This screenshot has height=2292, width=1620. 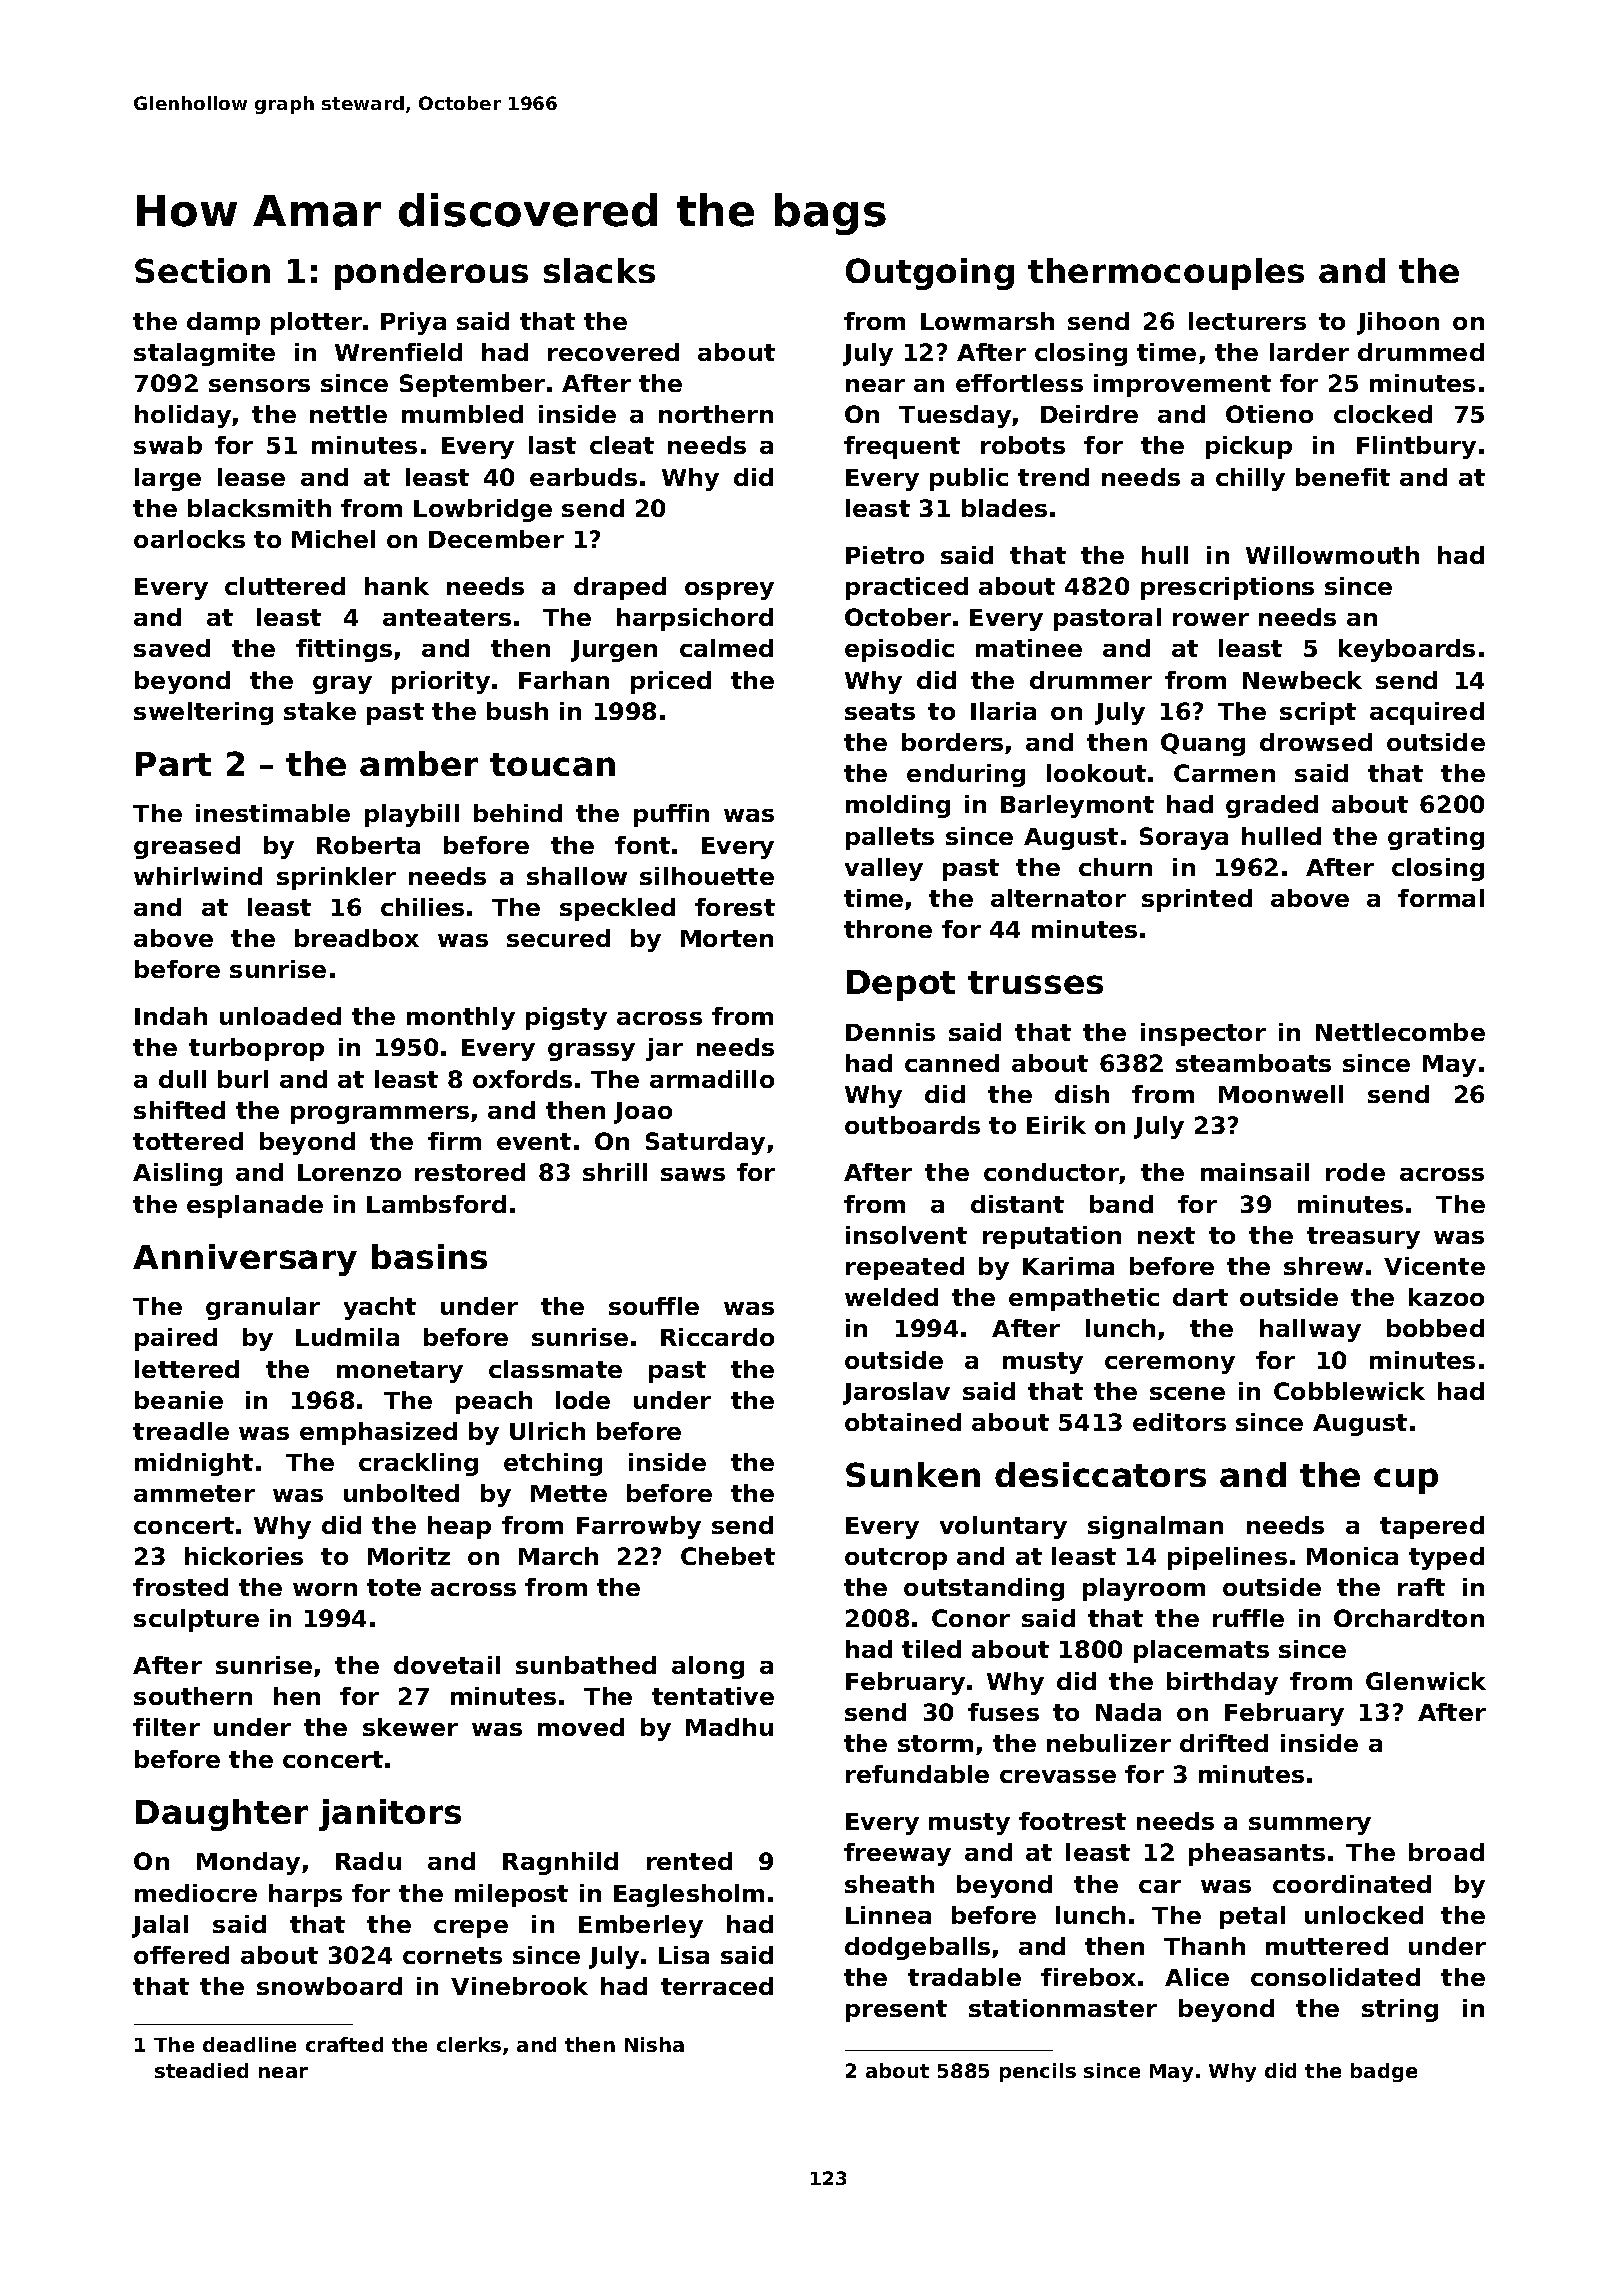 What do you see at coordinates (952, 1063) in the screenshot?
I see `canned` at bounding box center [952, 1063].
